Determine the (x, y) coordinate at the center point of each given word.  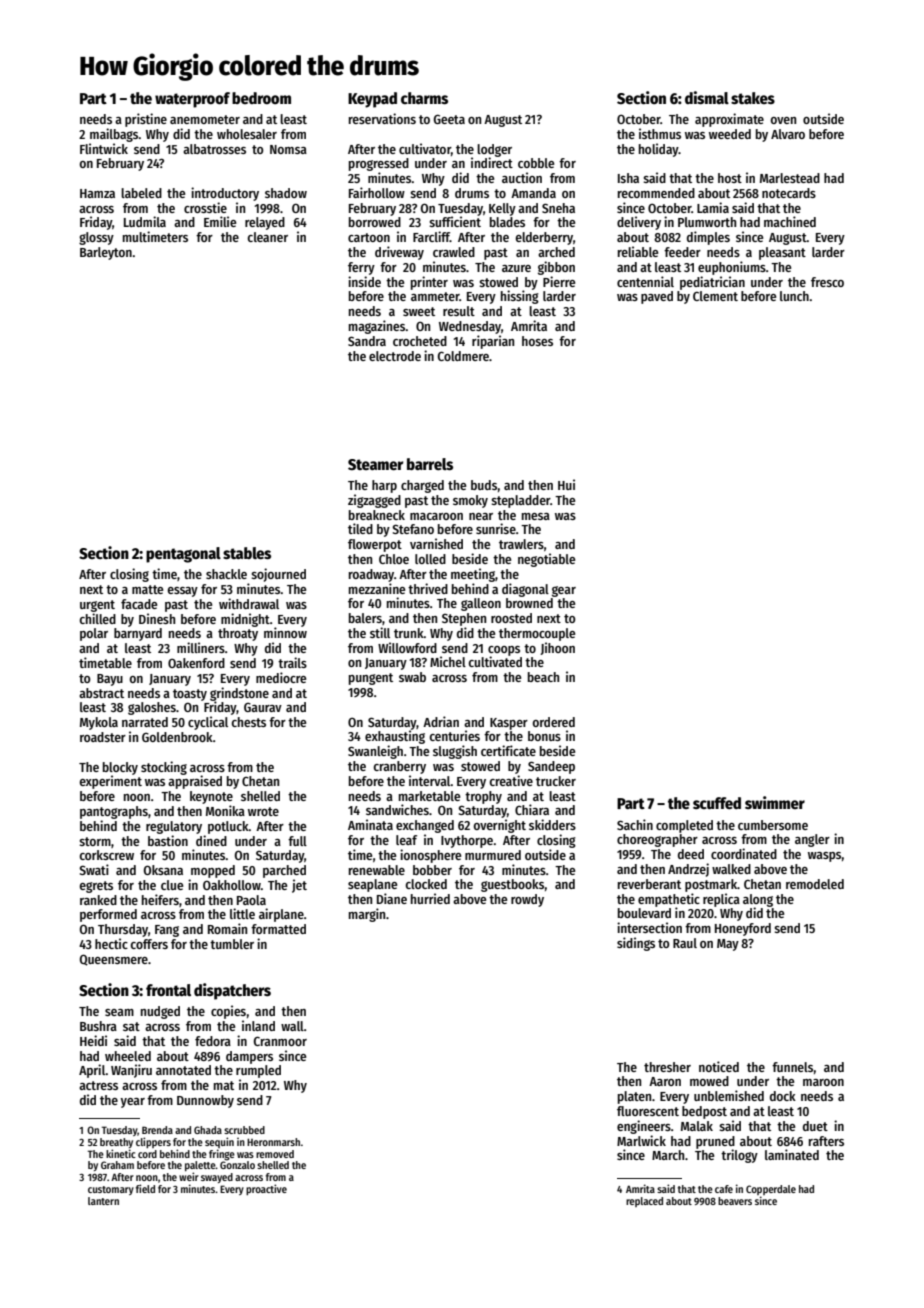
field (145, 1188)
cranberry (399, 767)
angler (812, 840)
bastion (168, 840)
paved (657, 297)
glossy (96, 238)
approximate (729, 120)
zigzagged (374, 501)
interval (430, 780)
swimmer (775, 802)
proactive (266, 1189)
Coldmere (463, 356)
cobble (536, 163)
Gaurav (263, 707)
